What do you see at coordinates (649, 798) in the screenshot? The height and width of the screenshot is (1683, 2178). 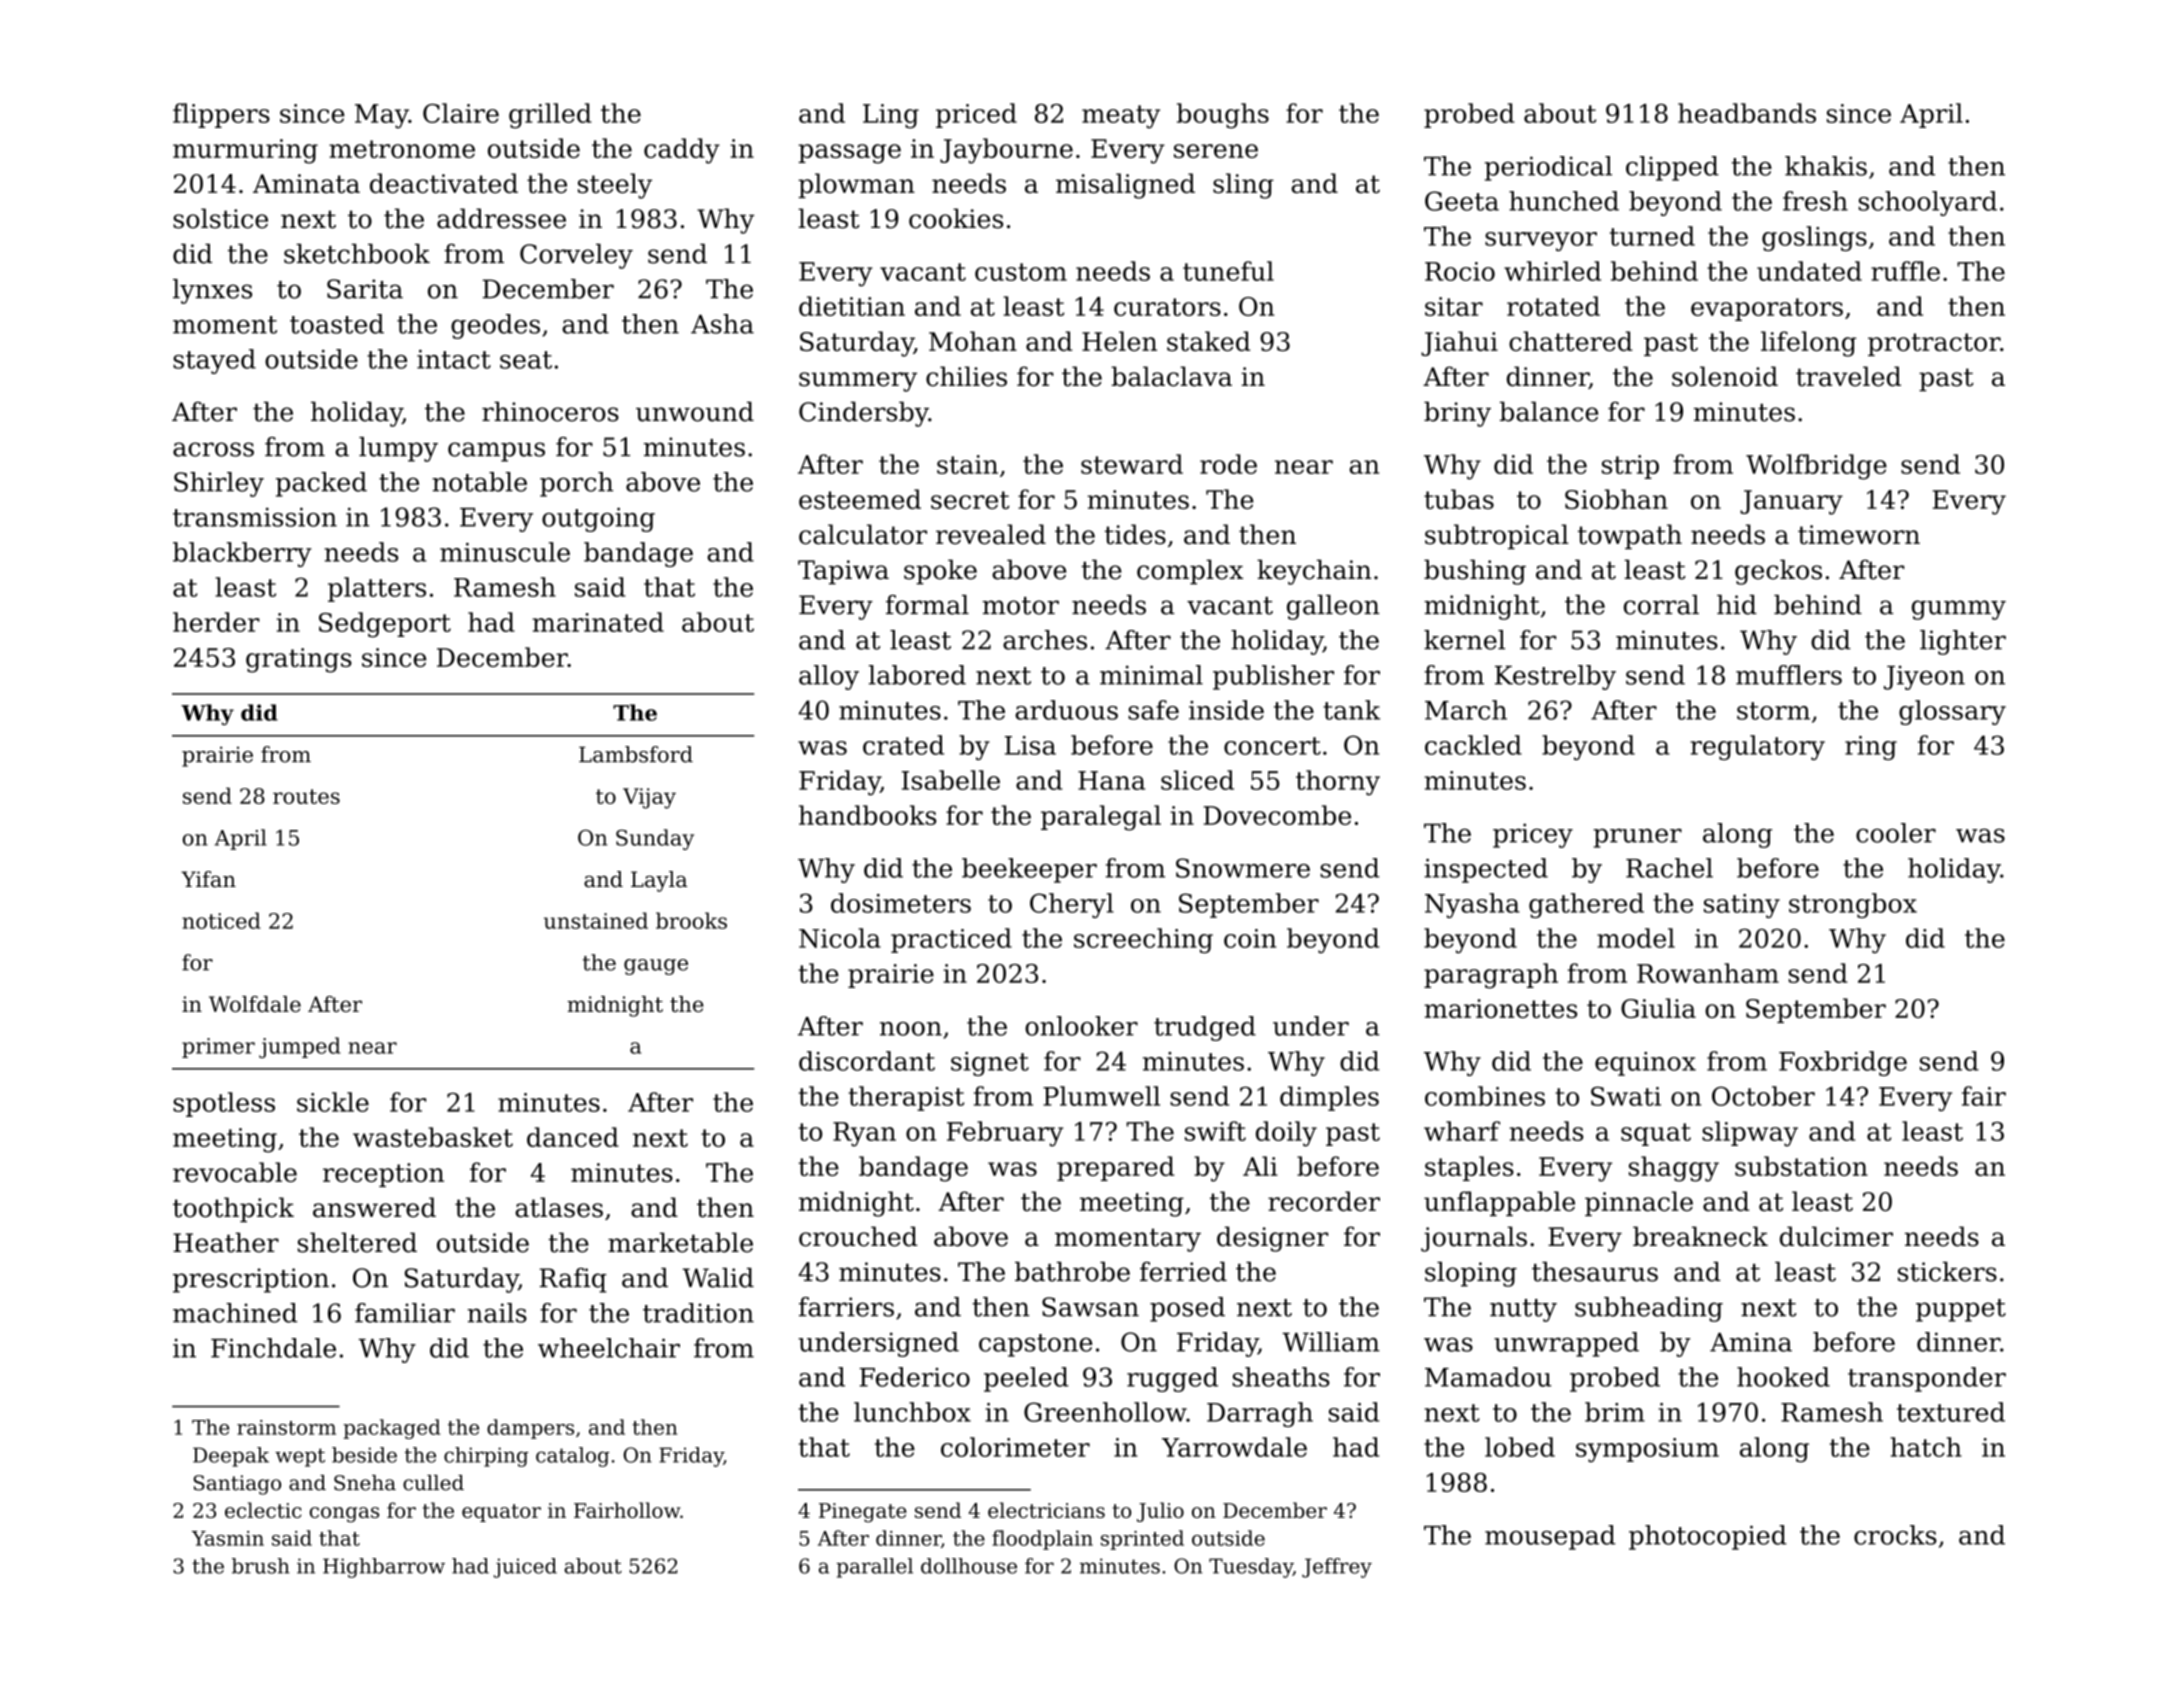 I see `Vijay` at bounding box center [649, 798].
